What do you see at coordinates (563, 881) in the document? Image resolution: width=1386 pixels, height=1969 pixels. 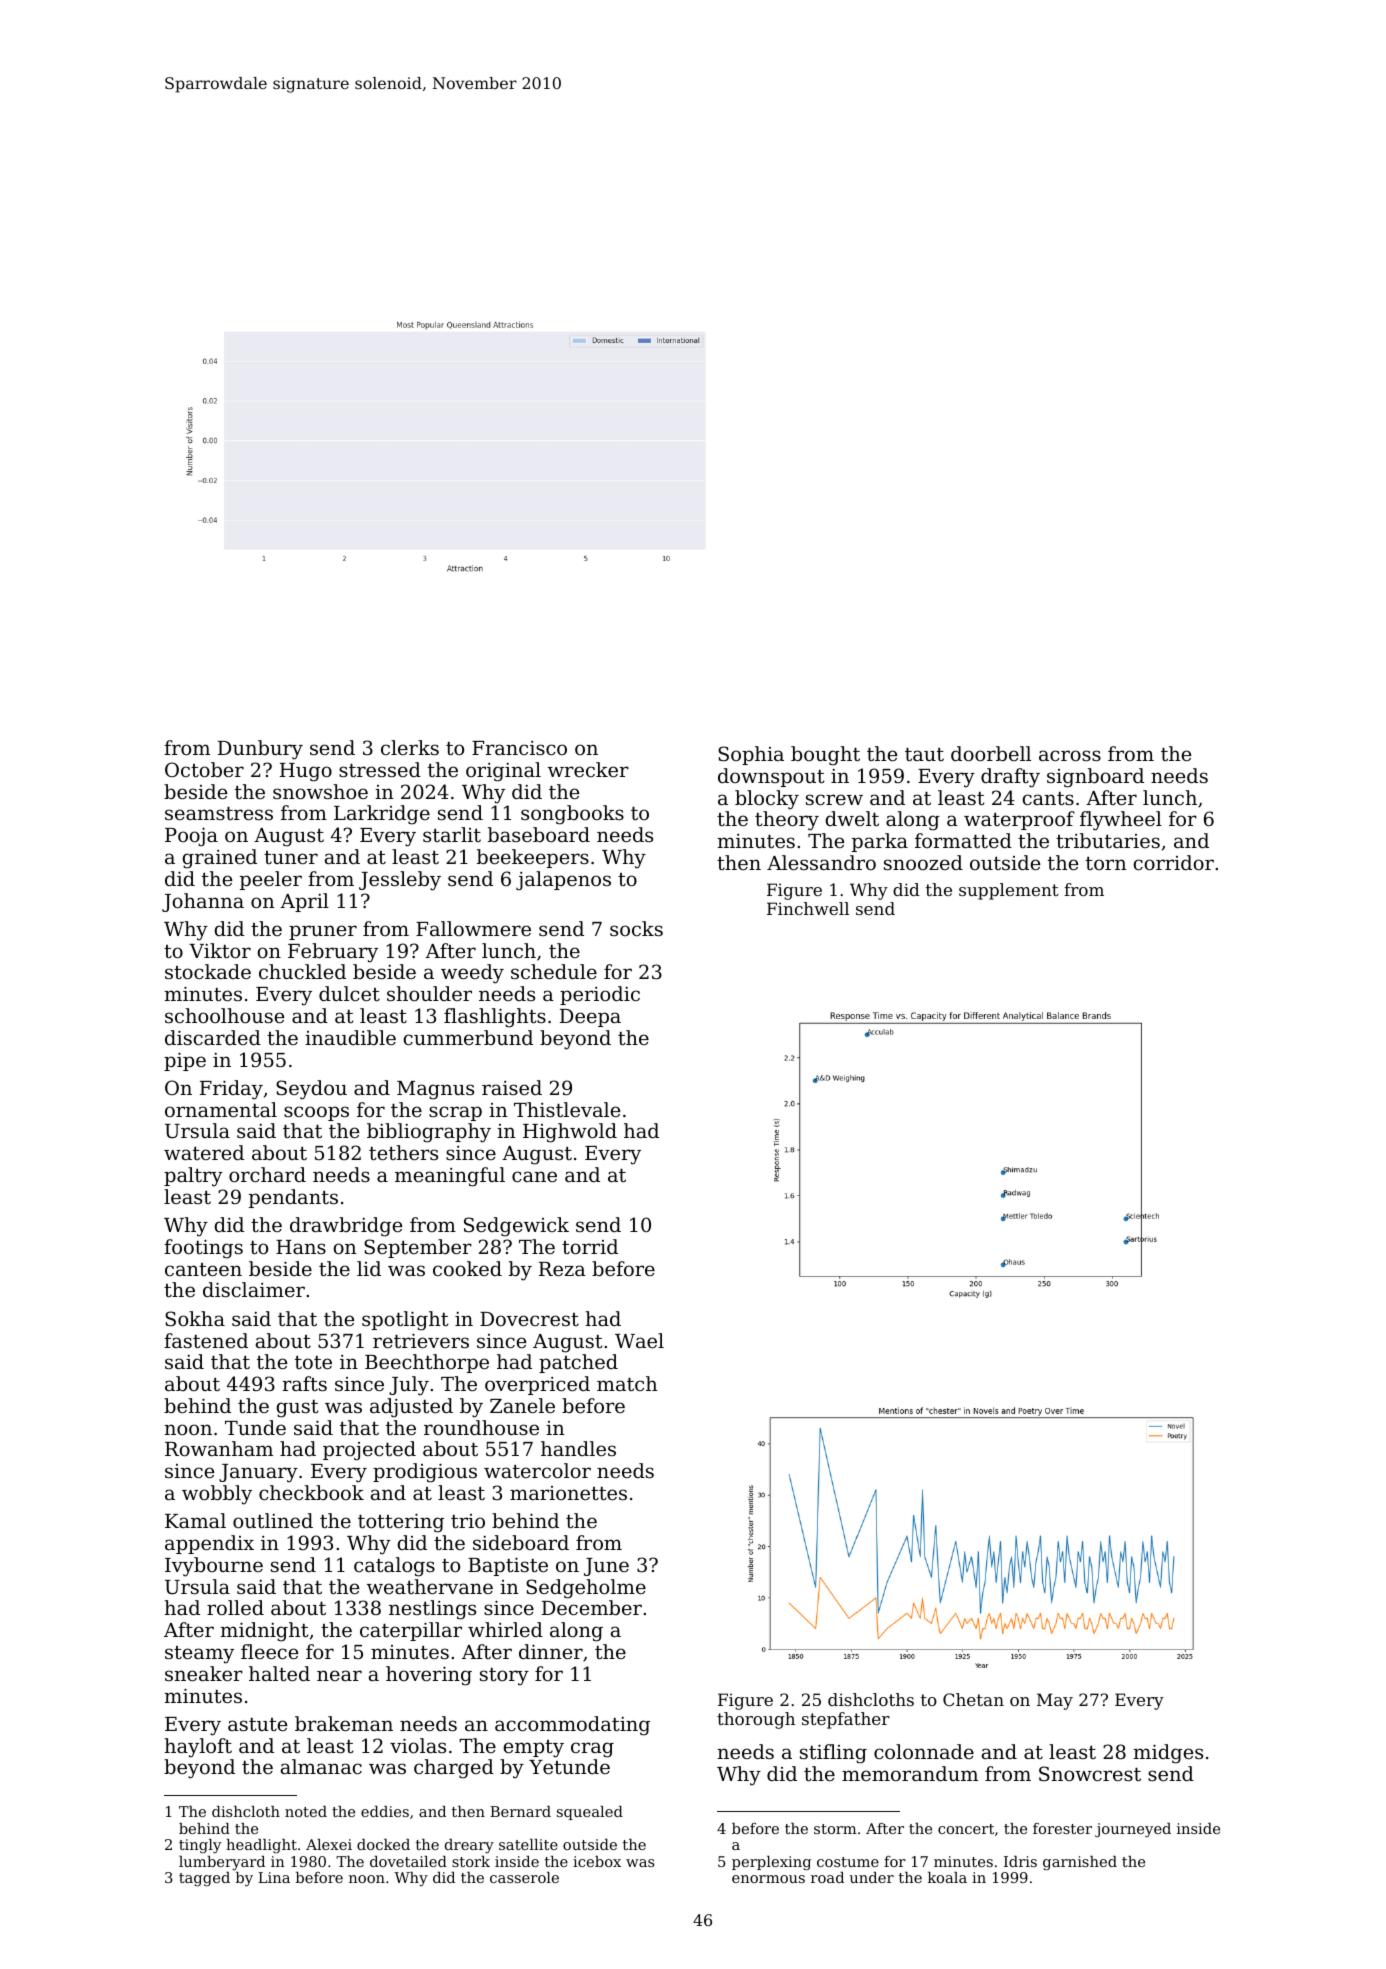 I see `jalapenos` at bounding box center [563, 881].
